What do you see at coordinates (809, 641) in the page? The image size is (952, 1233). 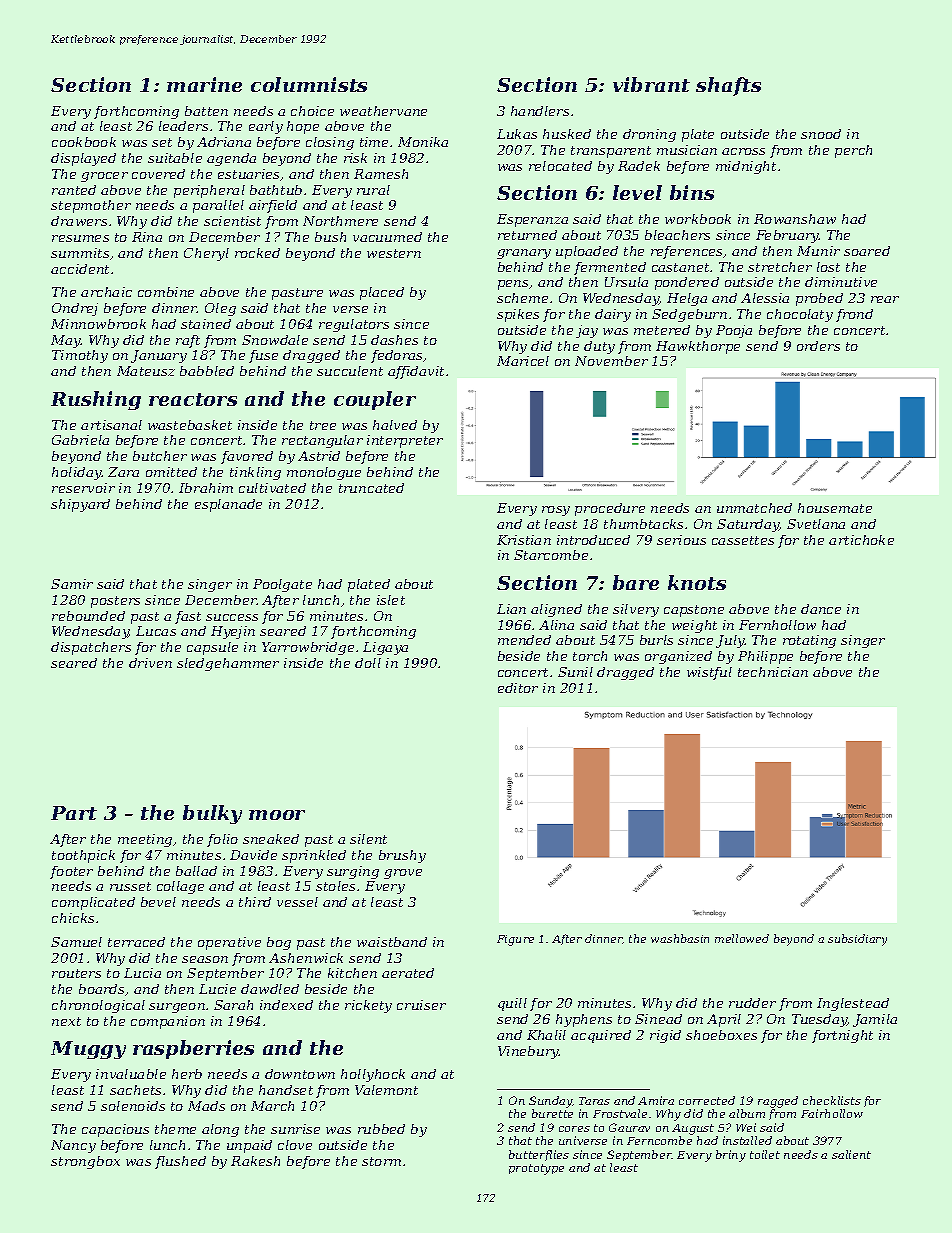 I see `rotating` at bounding box center [809, 641].
